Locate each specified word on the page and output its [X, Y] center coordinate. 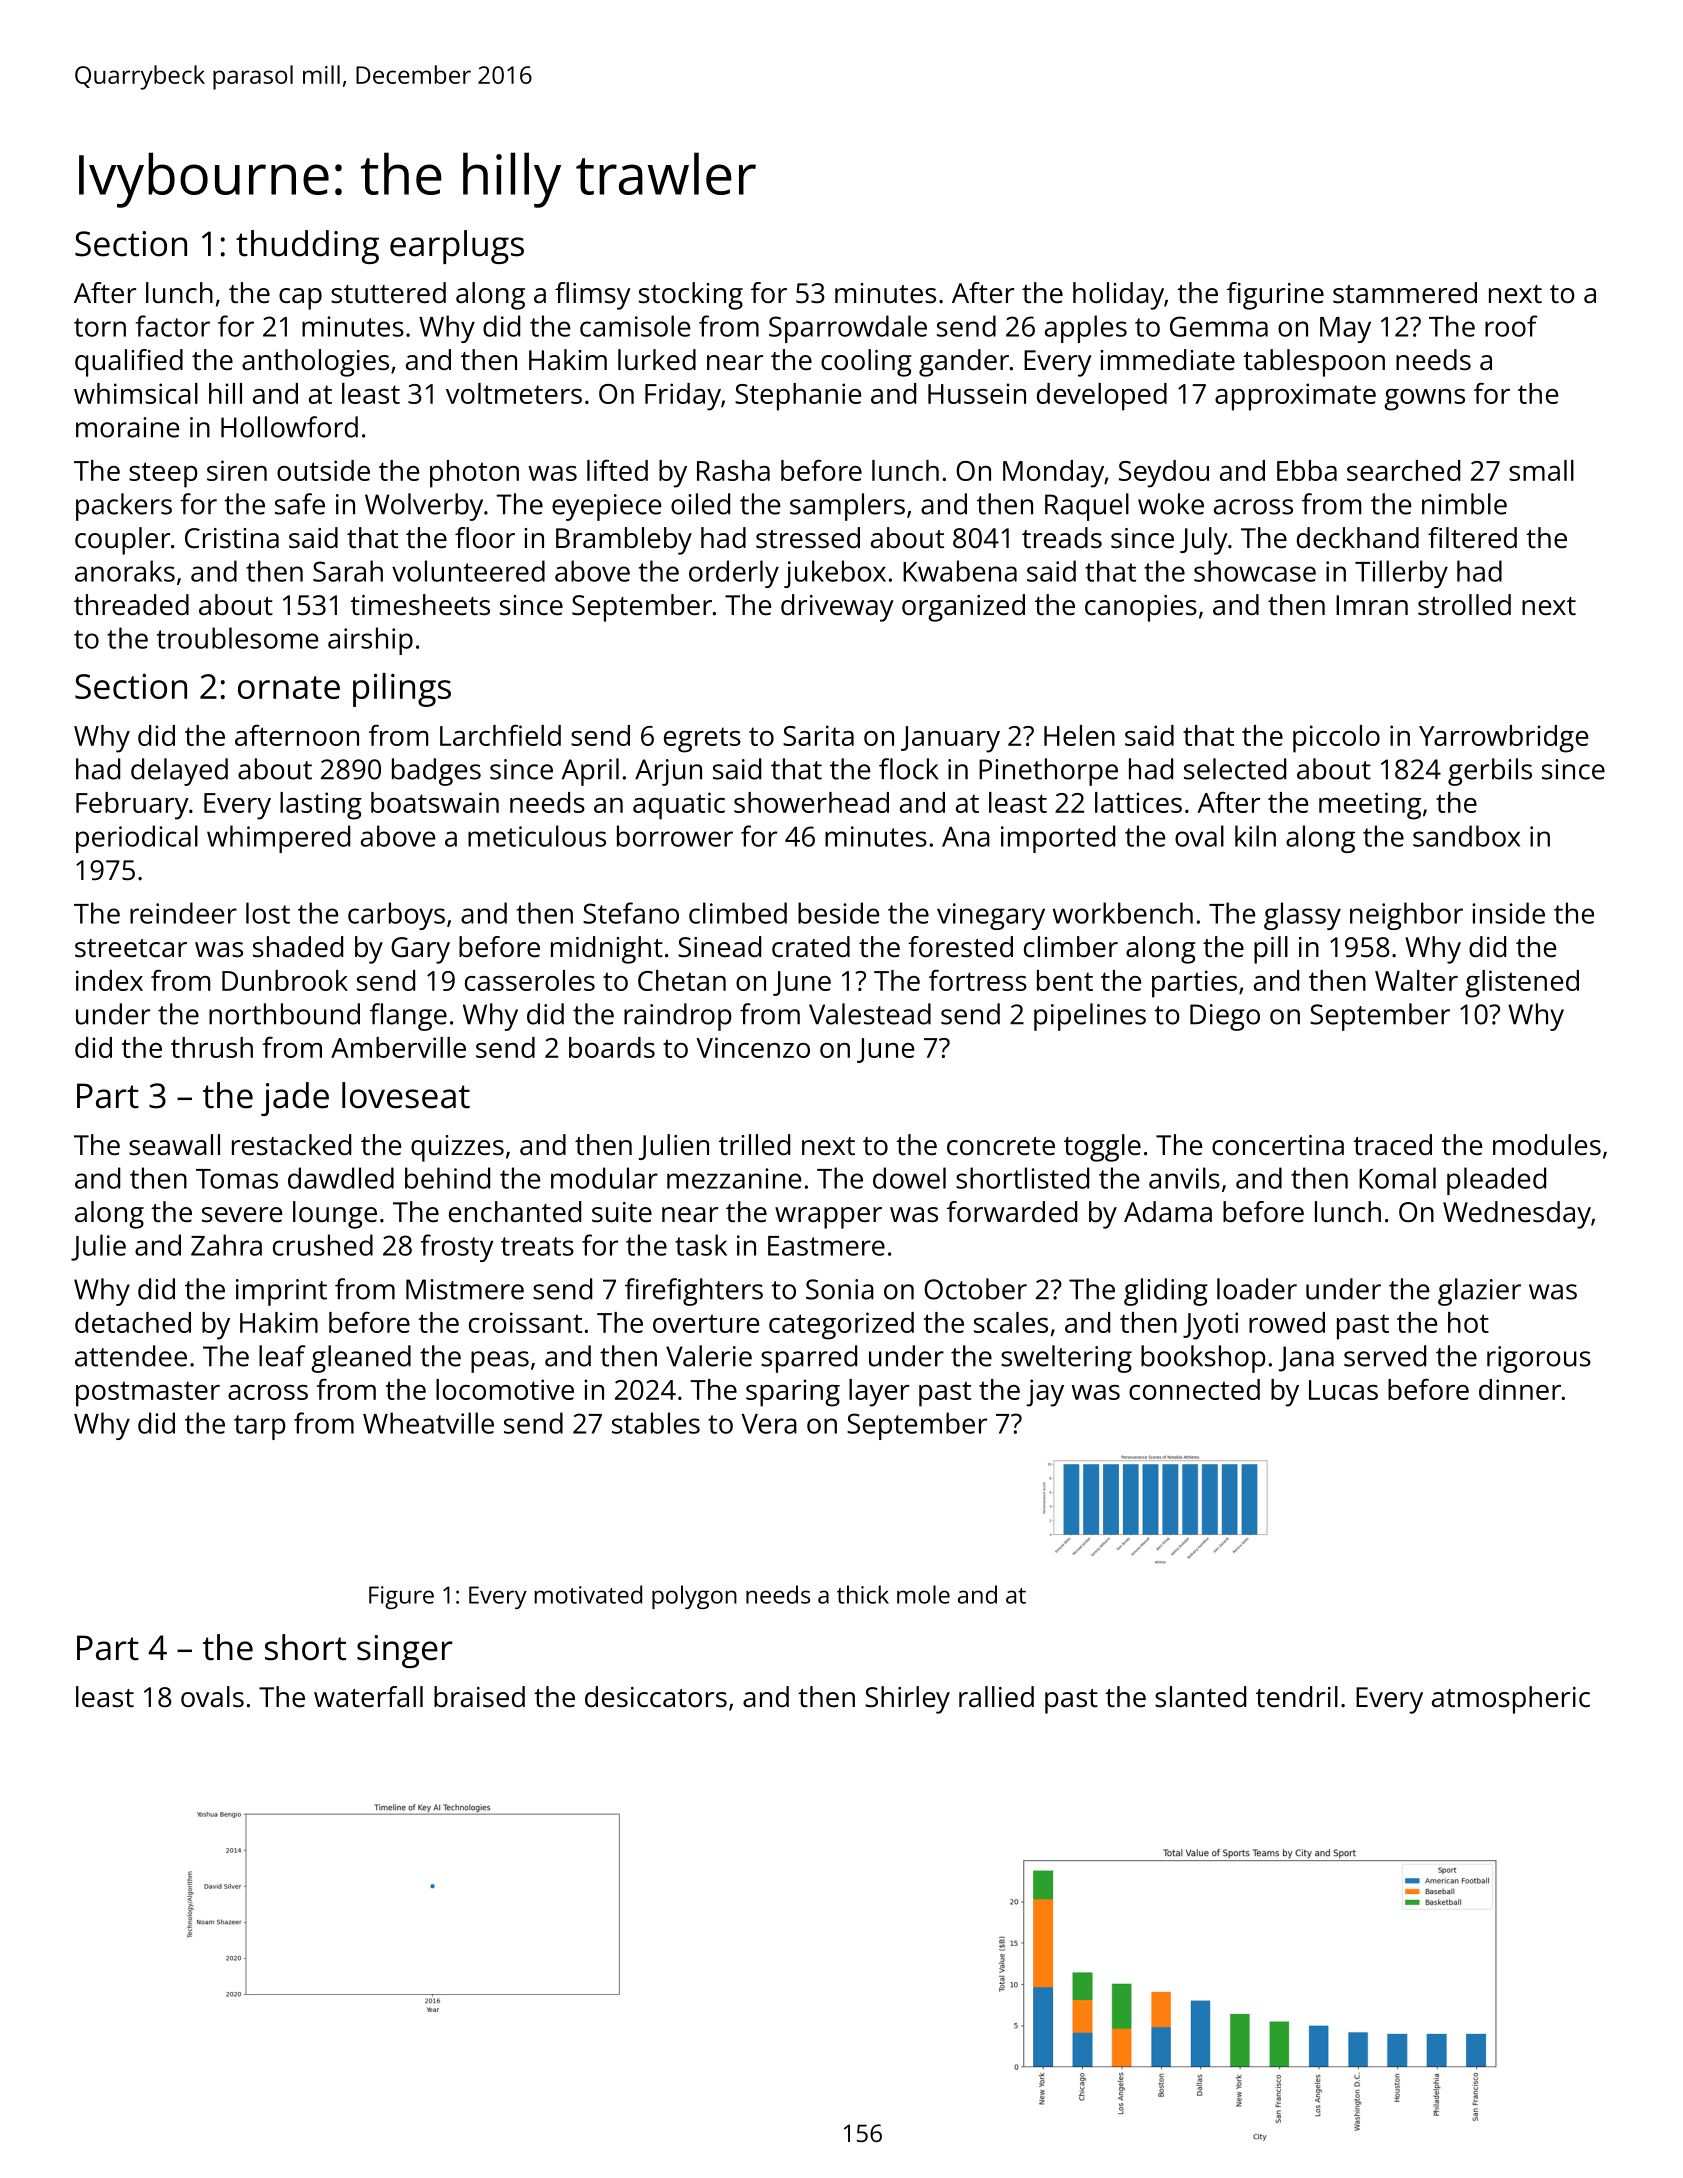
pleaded [1496, 1181]
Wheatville [428, 1423]
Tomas [237, 1179]
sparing [793, 1393]
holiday [1118, 296]
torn [100, 327]
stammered [1405, 293]
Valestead [870, 1014]
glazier [1479, 1292]
